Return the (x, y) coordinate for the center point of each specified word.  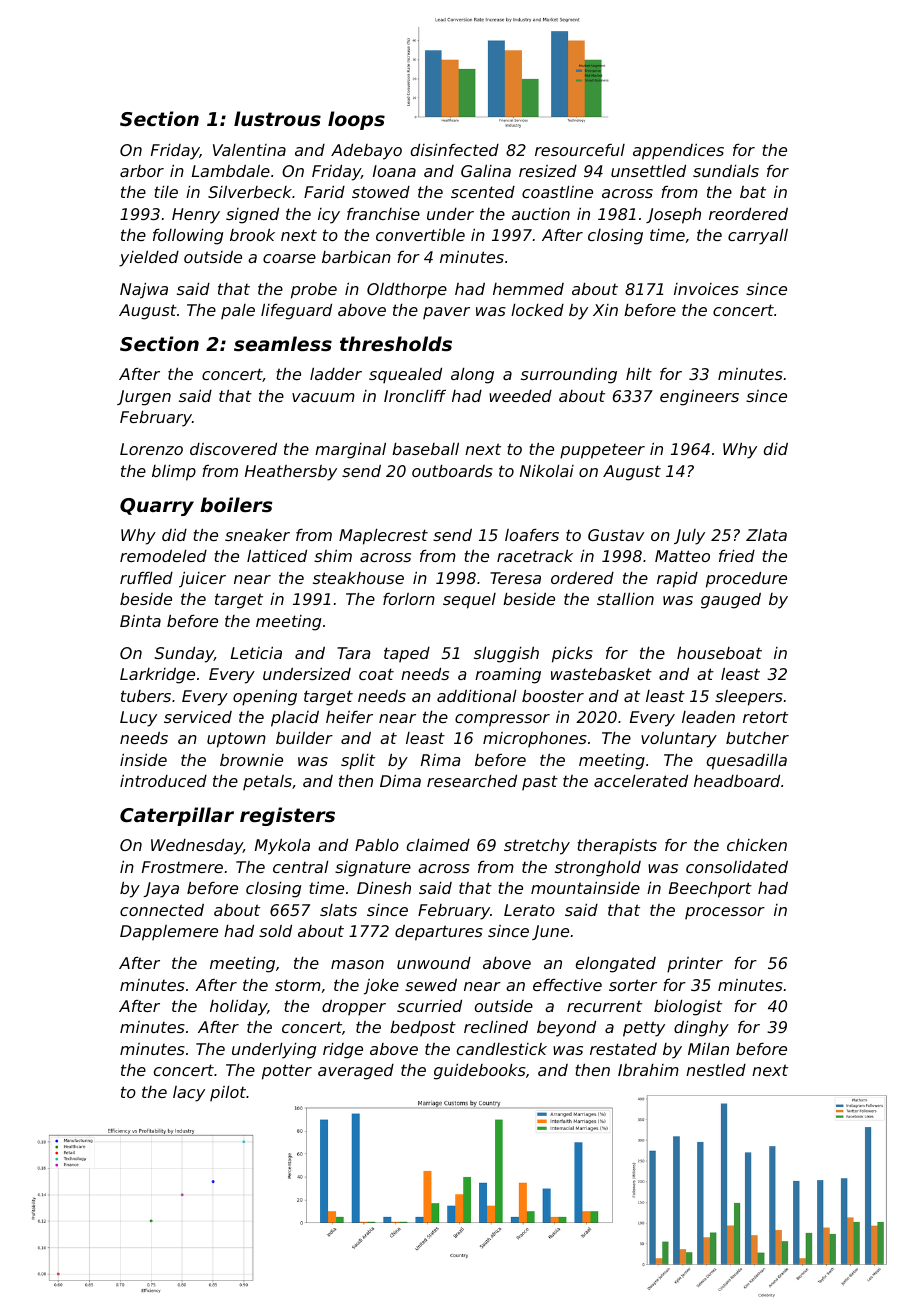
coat (376, 674)
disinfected (455, 150)
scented (483, 192)
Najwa (144, 291)
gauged (731, 601)
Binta (140, 621)
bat (753, 192)
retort (765, 717)
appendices (678, 152)
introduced (163, 781)
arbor (142, 171)
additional (477, 696)
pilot (228, 1094)
